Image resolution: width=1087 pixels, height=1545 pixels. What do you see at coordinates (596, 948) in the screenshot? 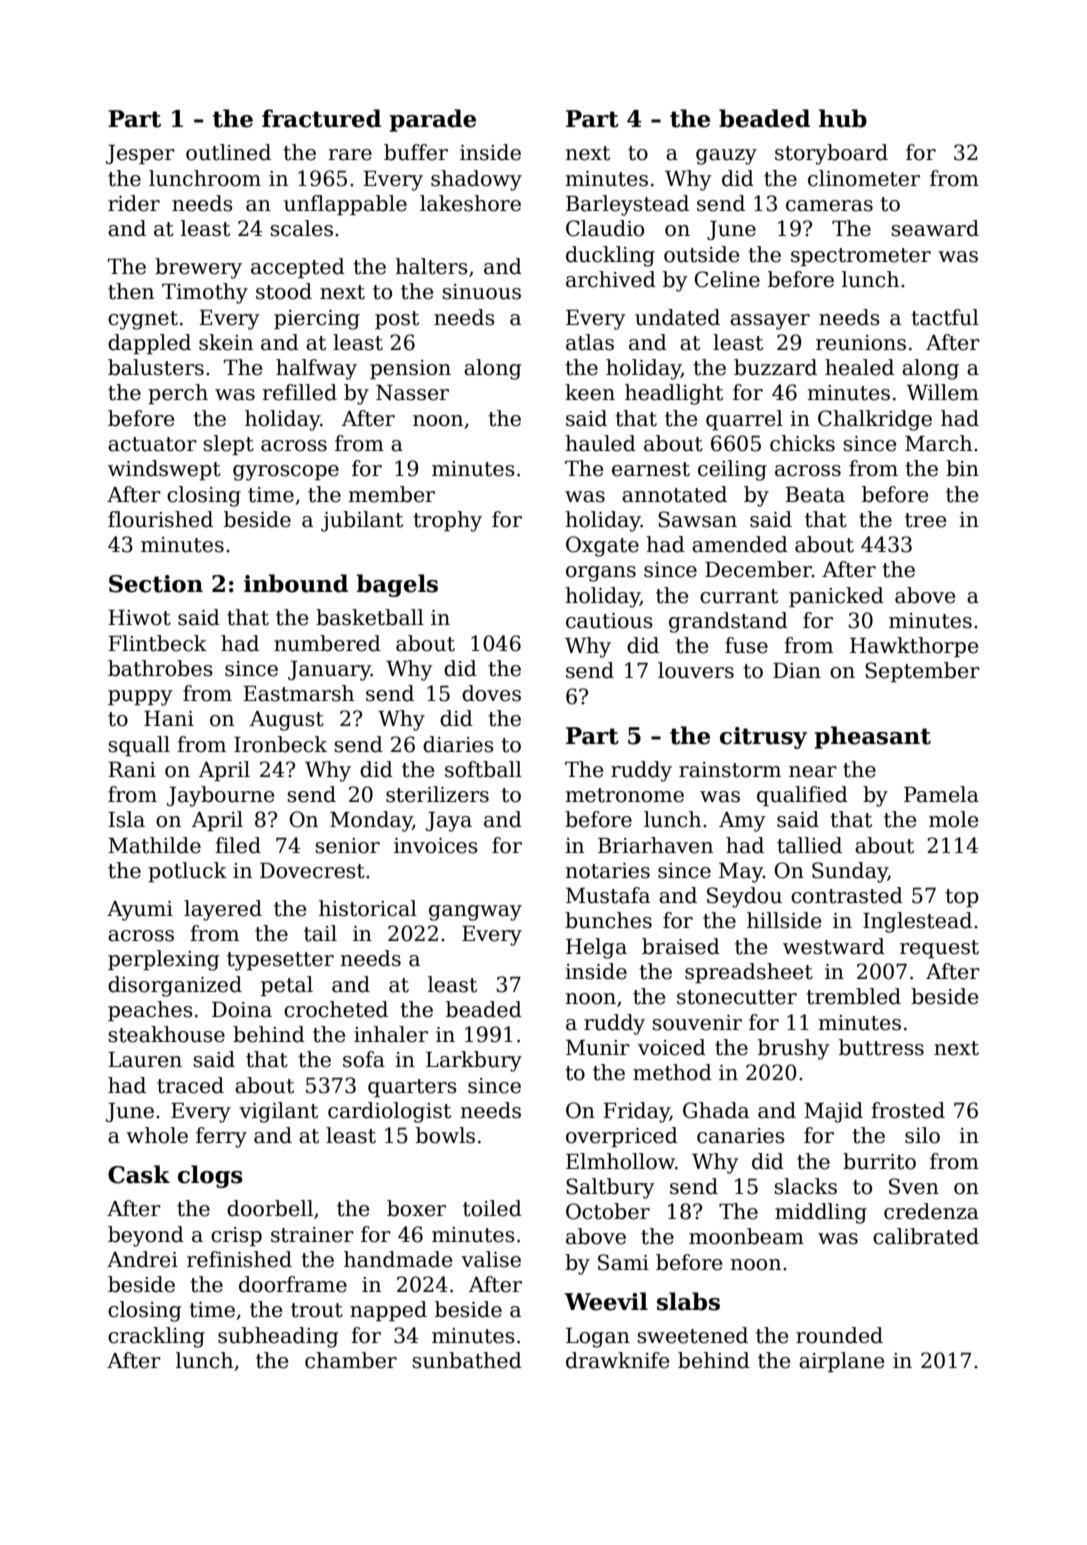
I see `Helga` at bounding box center [596, 948].
